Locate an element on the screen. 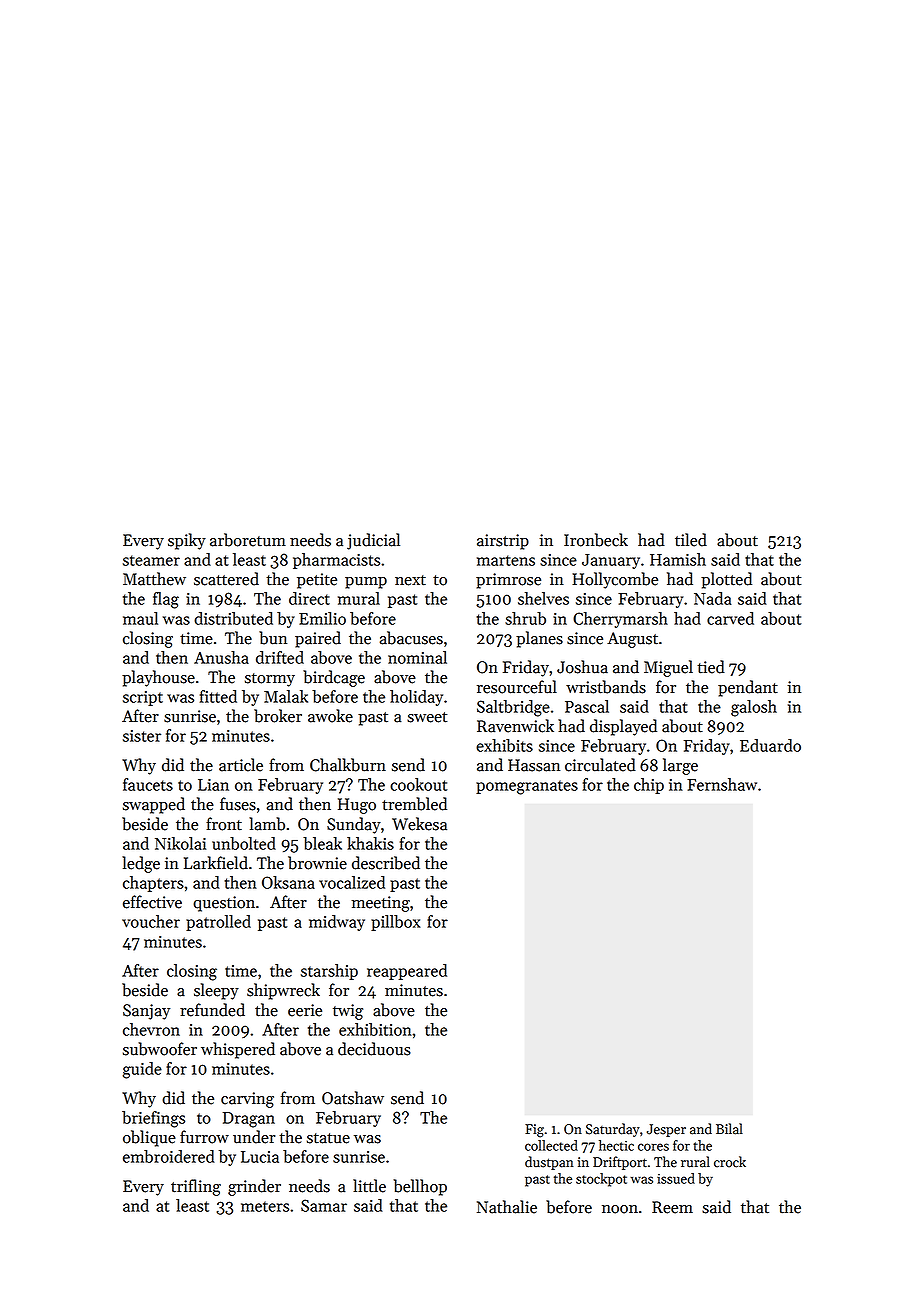 Image resolution: width=924 pixels, height=1308 pixels. awoke is located at coordinates (330, 716).
